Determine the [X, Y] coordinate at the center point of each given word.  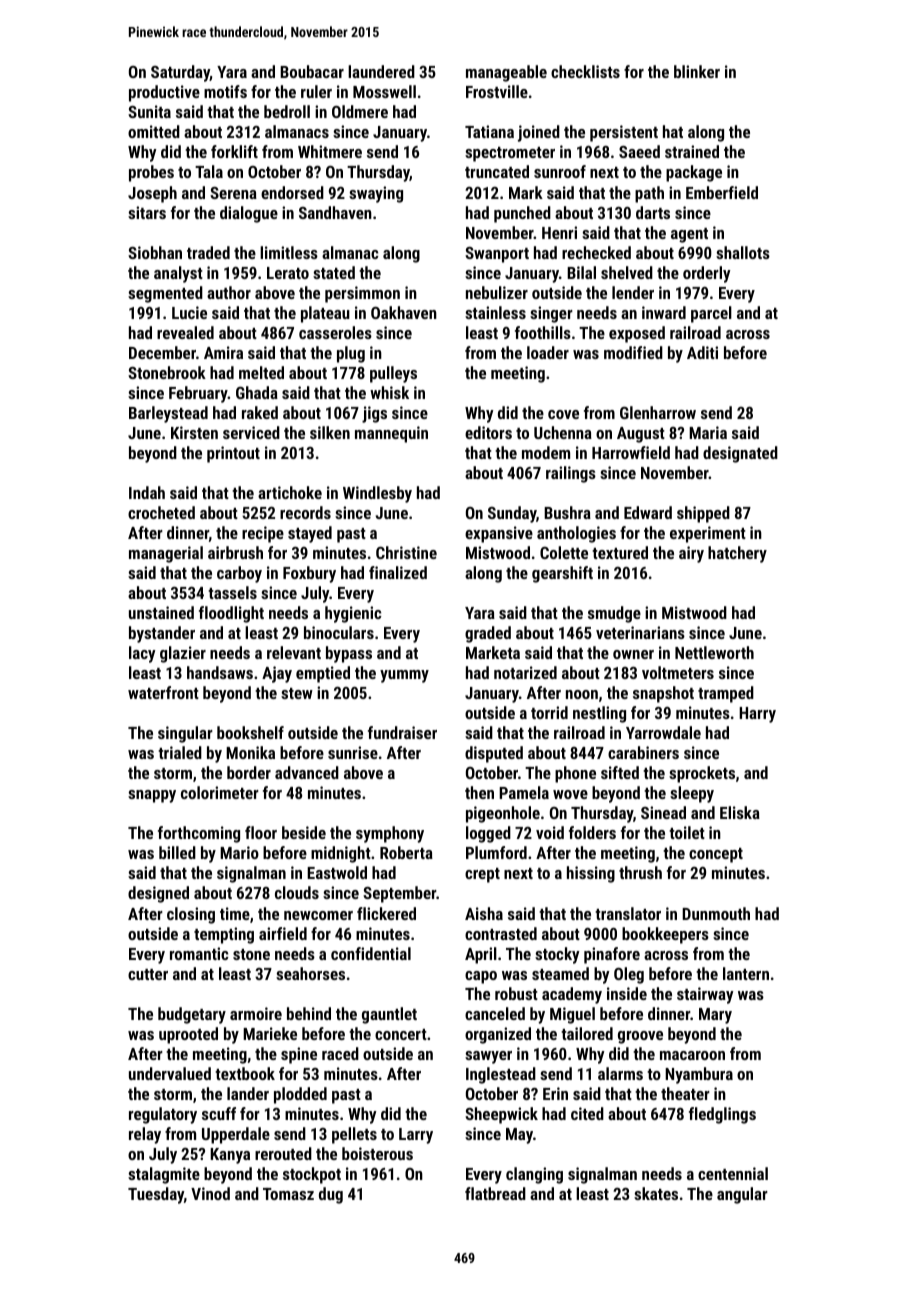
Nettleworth [714, 652]
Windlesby [377, 494]
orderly [707, 274]
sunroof [560, 171]
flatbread [495, 1193]
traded [208, 252]
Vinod [210, 1193]
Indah [147, 492]
